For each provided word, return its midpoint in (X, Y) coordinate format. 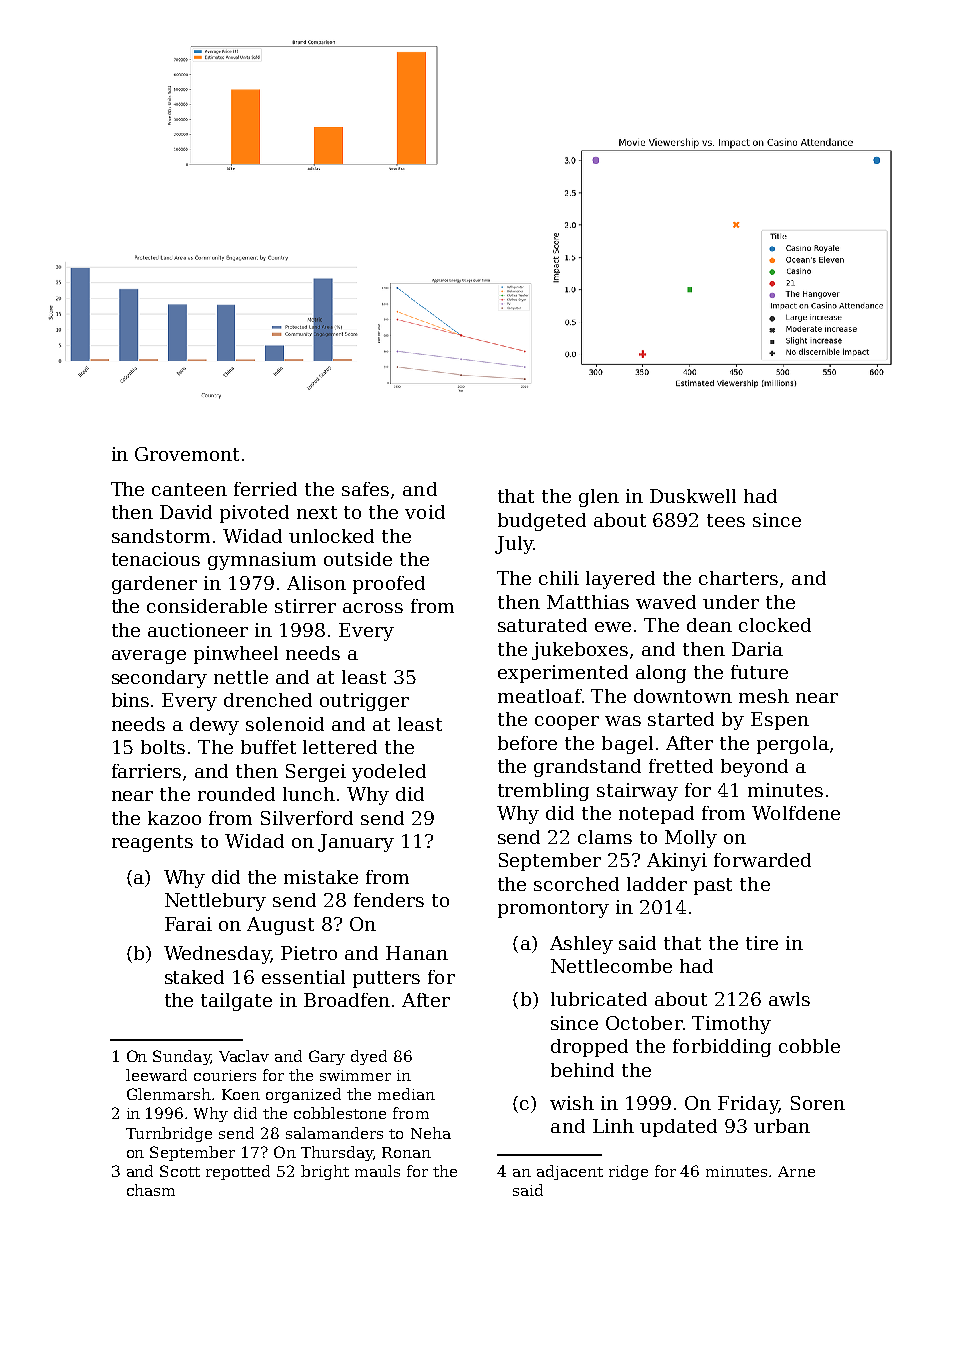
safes (365, 489)
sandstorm (161, 536)
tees (726, 520)
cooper (567, 723)
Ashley (581, 945)
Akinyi (677, 862)
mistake (321, 877)
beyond (754, 768)
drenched (268, 700)
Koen (241, 1094)
